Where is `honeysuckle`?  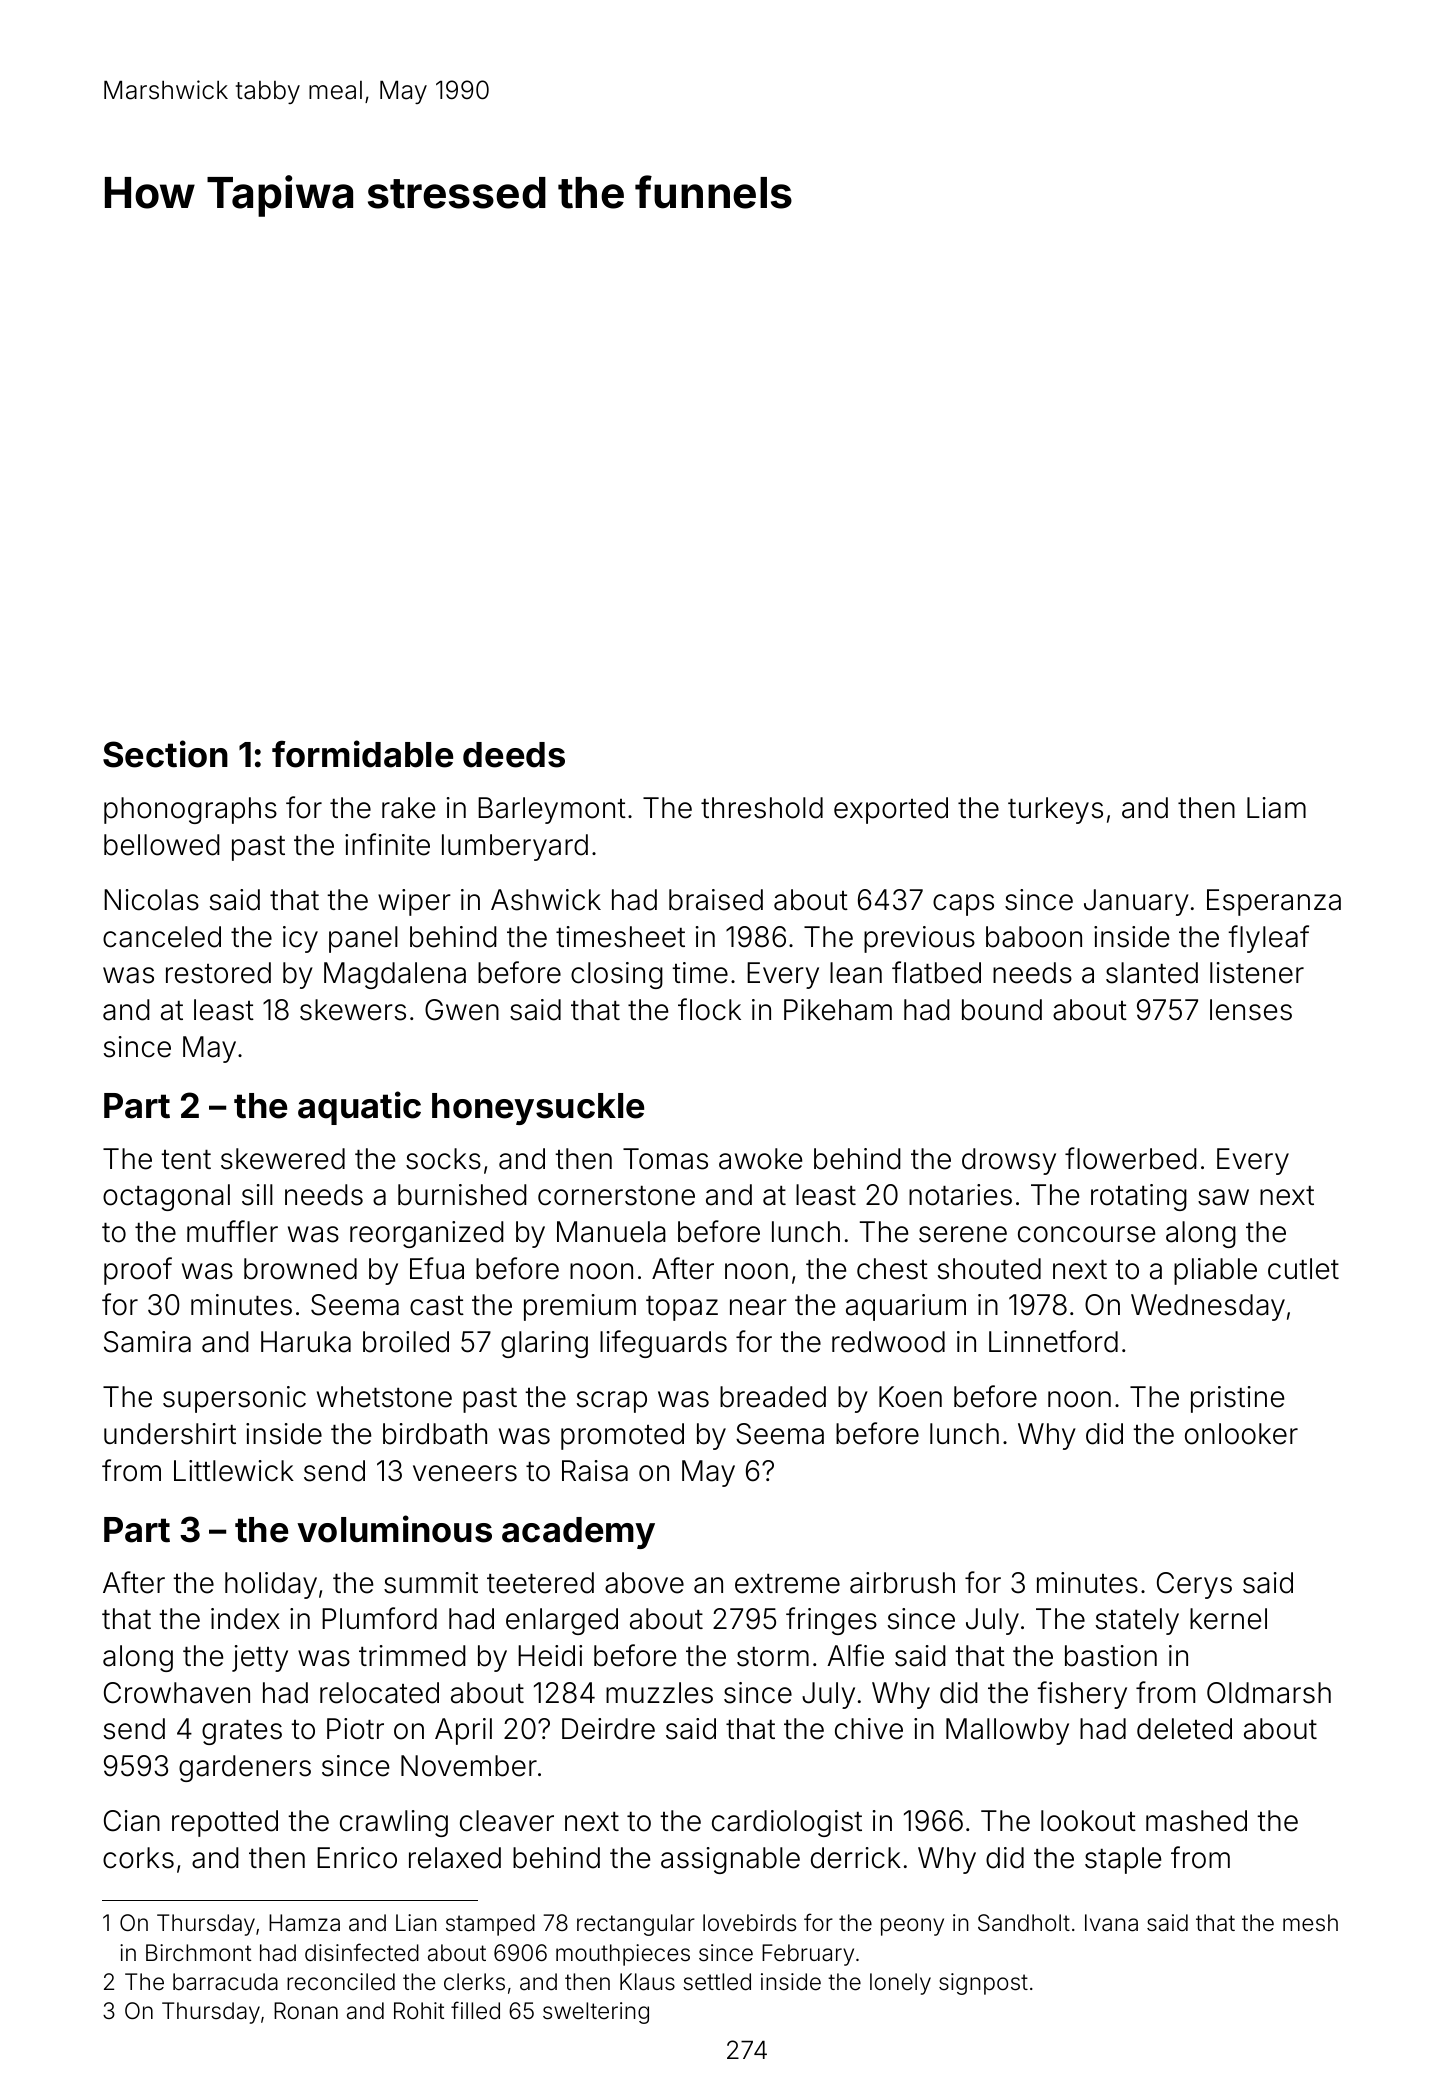 honeysuckle is located at coordinates (538, 1109).
